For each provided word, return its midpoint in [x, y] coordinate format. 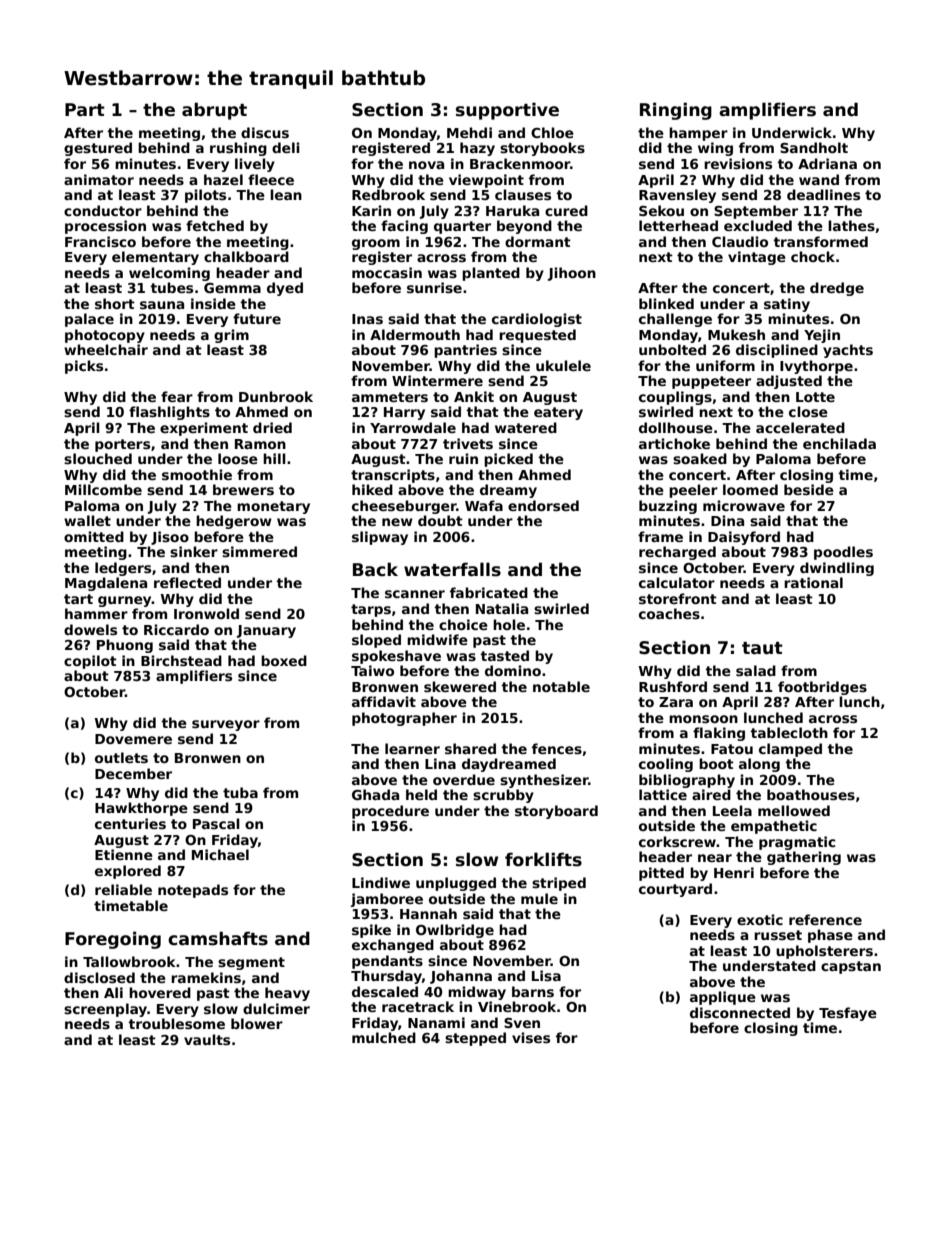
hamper [698, 134]
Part [85, 110]
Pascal [216, 823]
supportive [507, 111]
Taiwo [372, 670]
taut [762, 648]
